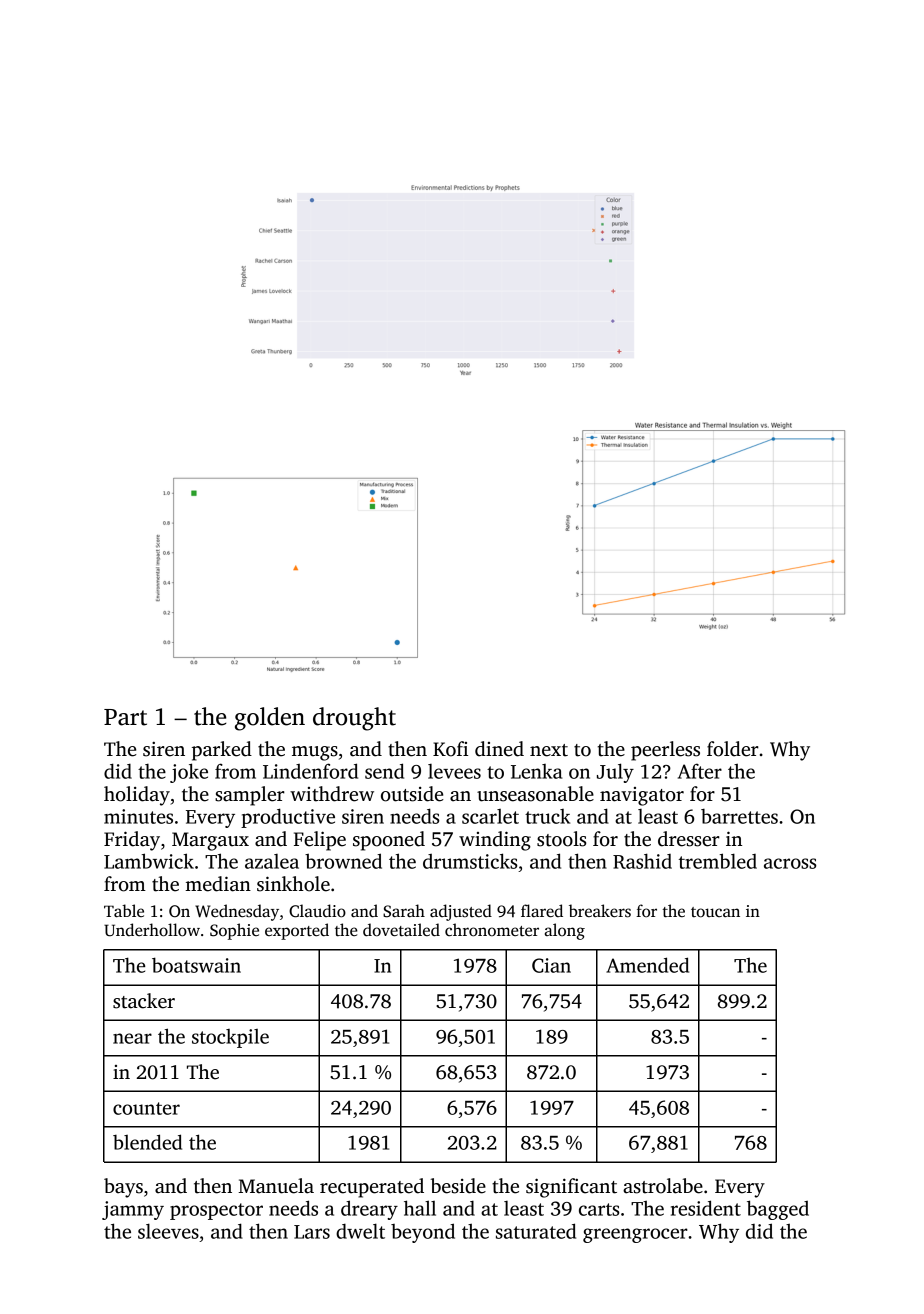 This page has height=1314, width=924. What do you see at coordinates (276, 1186) in the page?
I see `Manuela` at bounding box center [276, 1186].
